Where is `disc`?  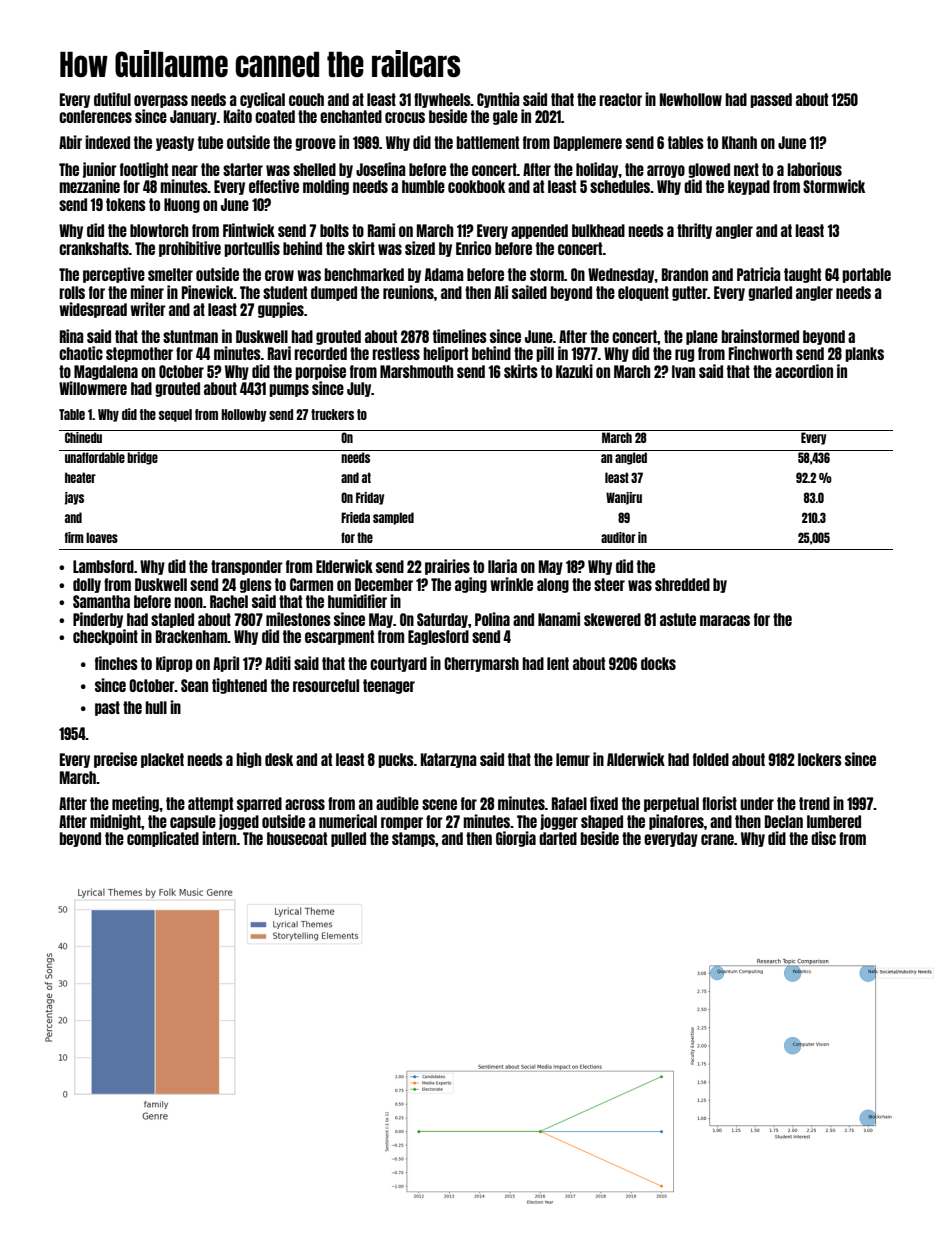
disc is located at coordinates (823, 838).
